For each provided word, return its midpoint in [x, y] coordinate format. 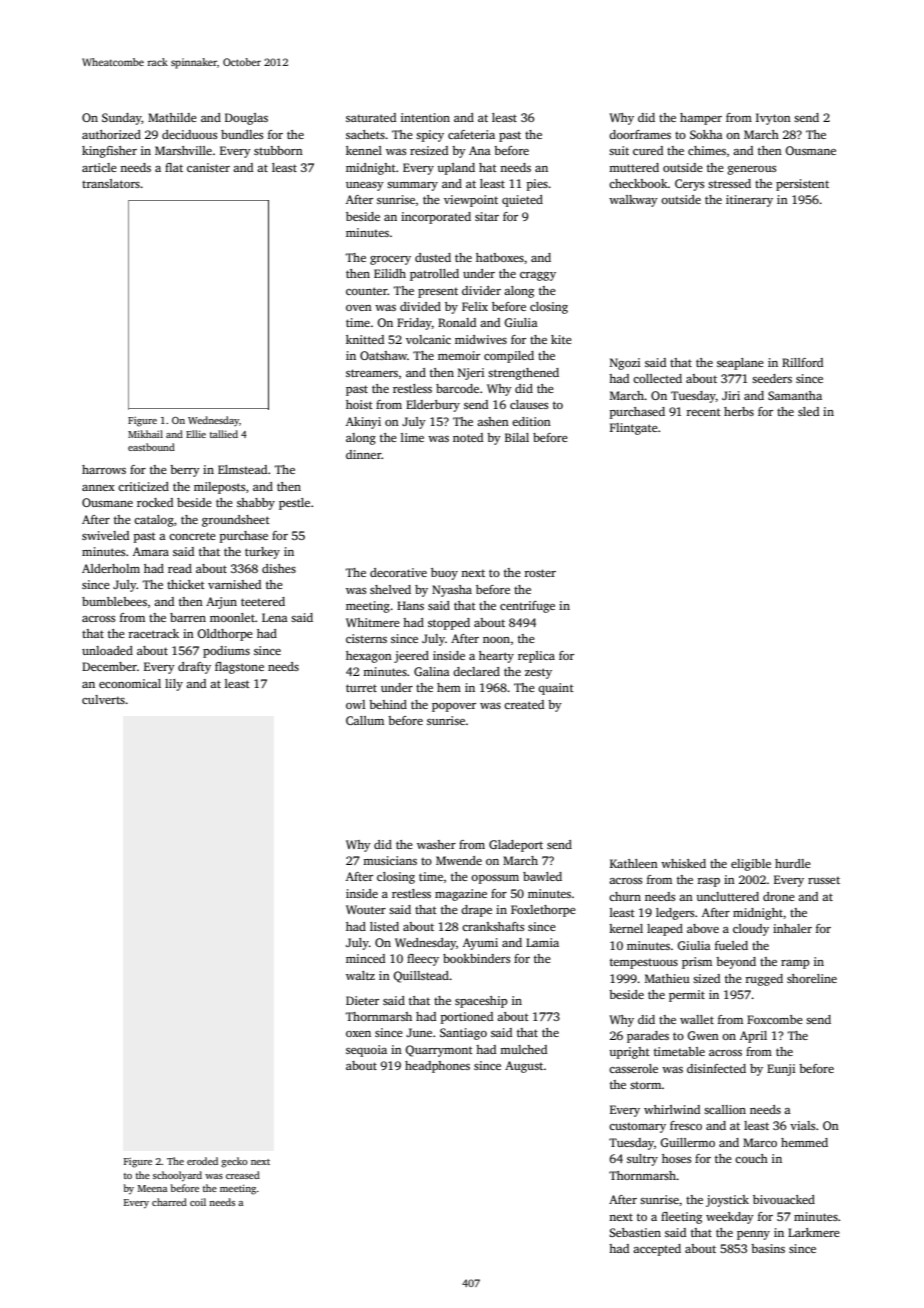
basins [768, 1248]
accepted [657, 1250]
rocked [155, 502]
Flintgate [634, 429]
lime [412, 437]
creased [243, 1175]
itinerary [749, 201]
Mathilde [172, 117]
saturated [371, 117]
